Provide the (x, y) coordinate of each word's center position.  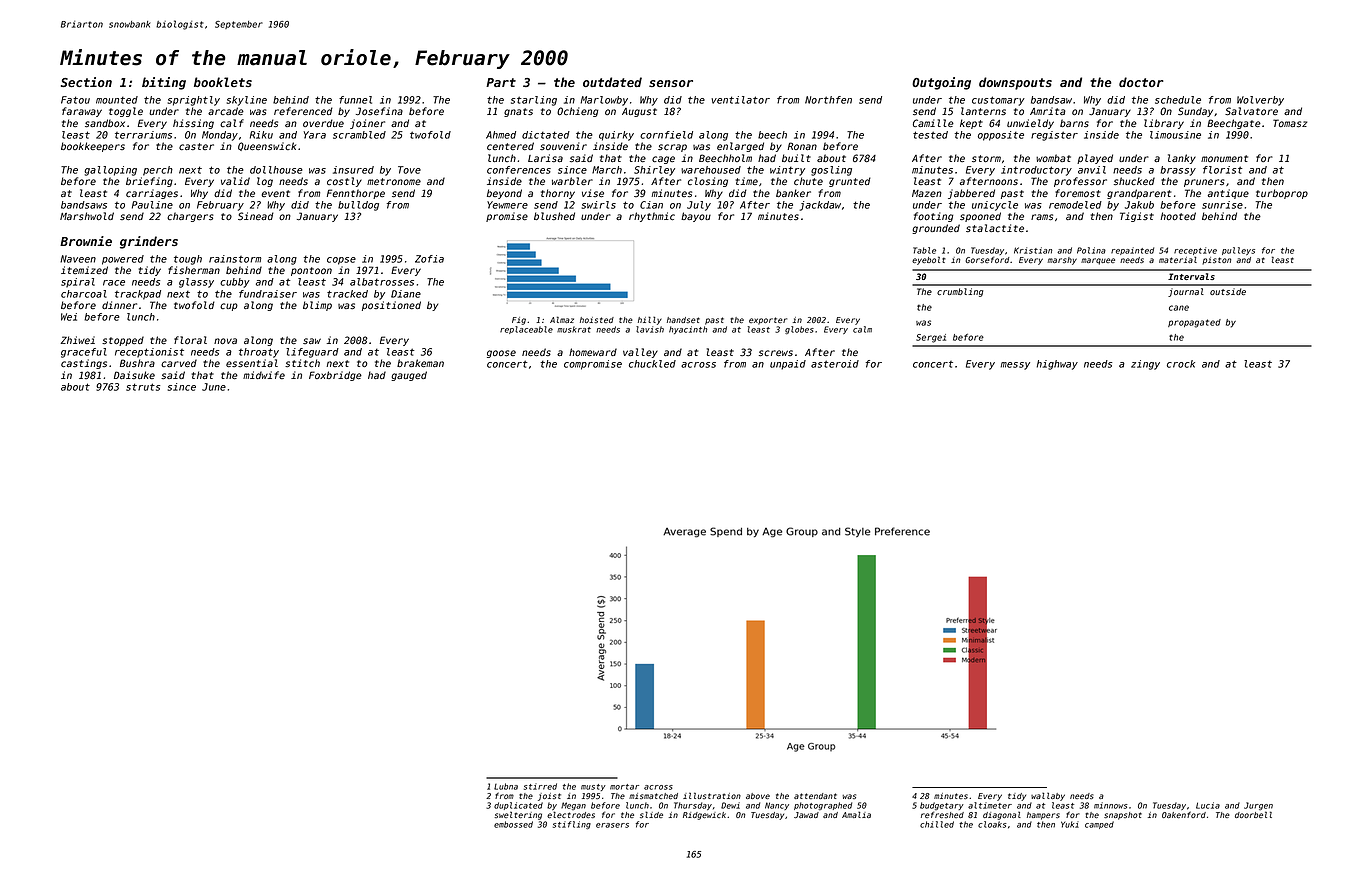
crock (1181, 364)
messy (1015, 366)
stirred (540, 786)
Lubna (506, 786)
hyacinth (688, 330)
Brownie (86, 241)
